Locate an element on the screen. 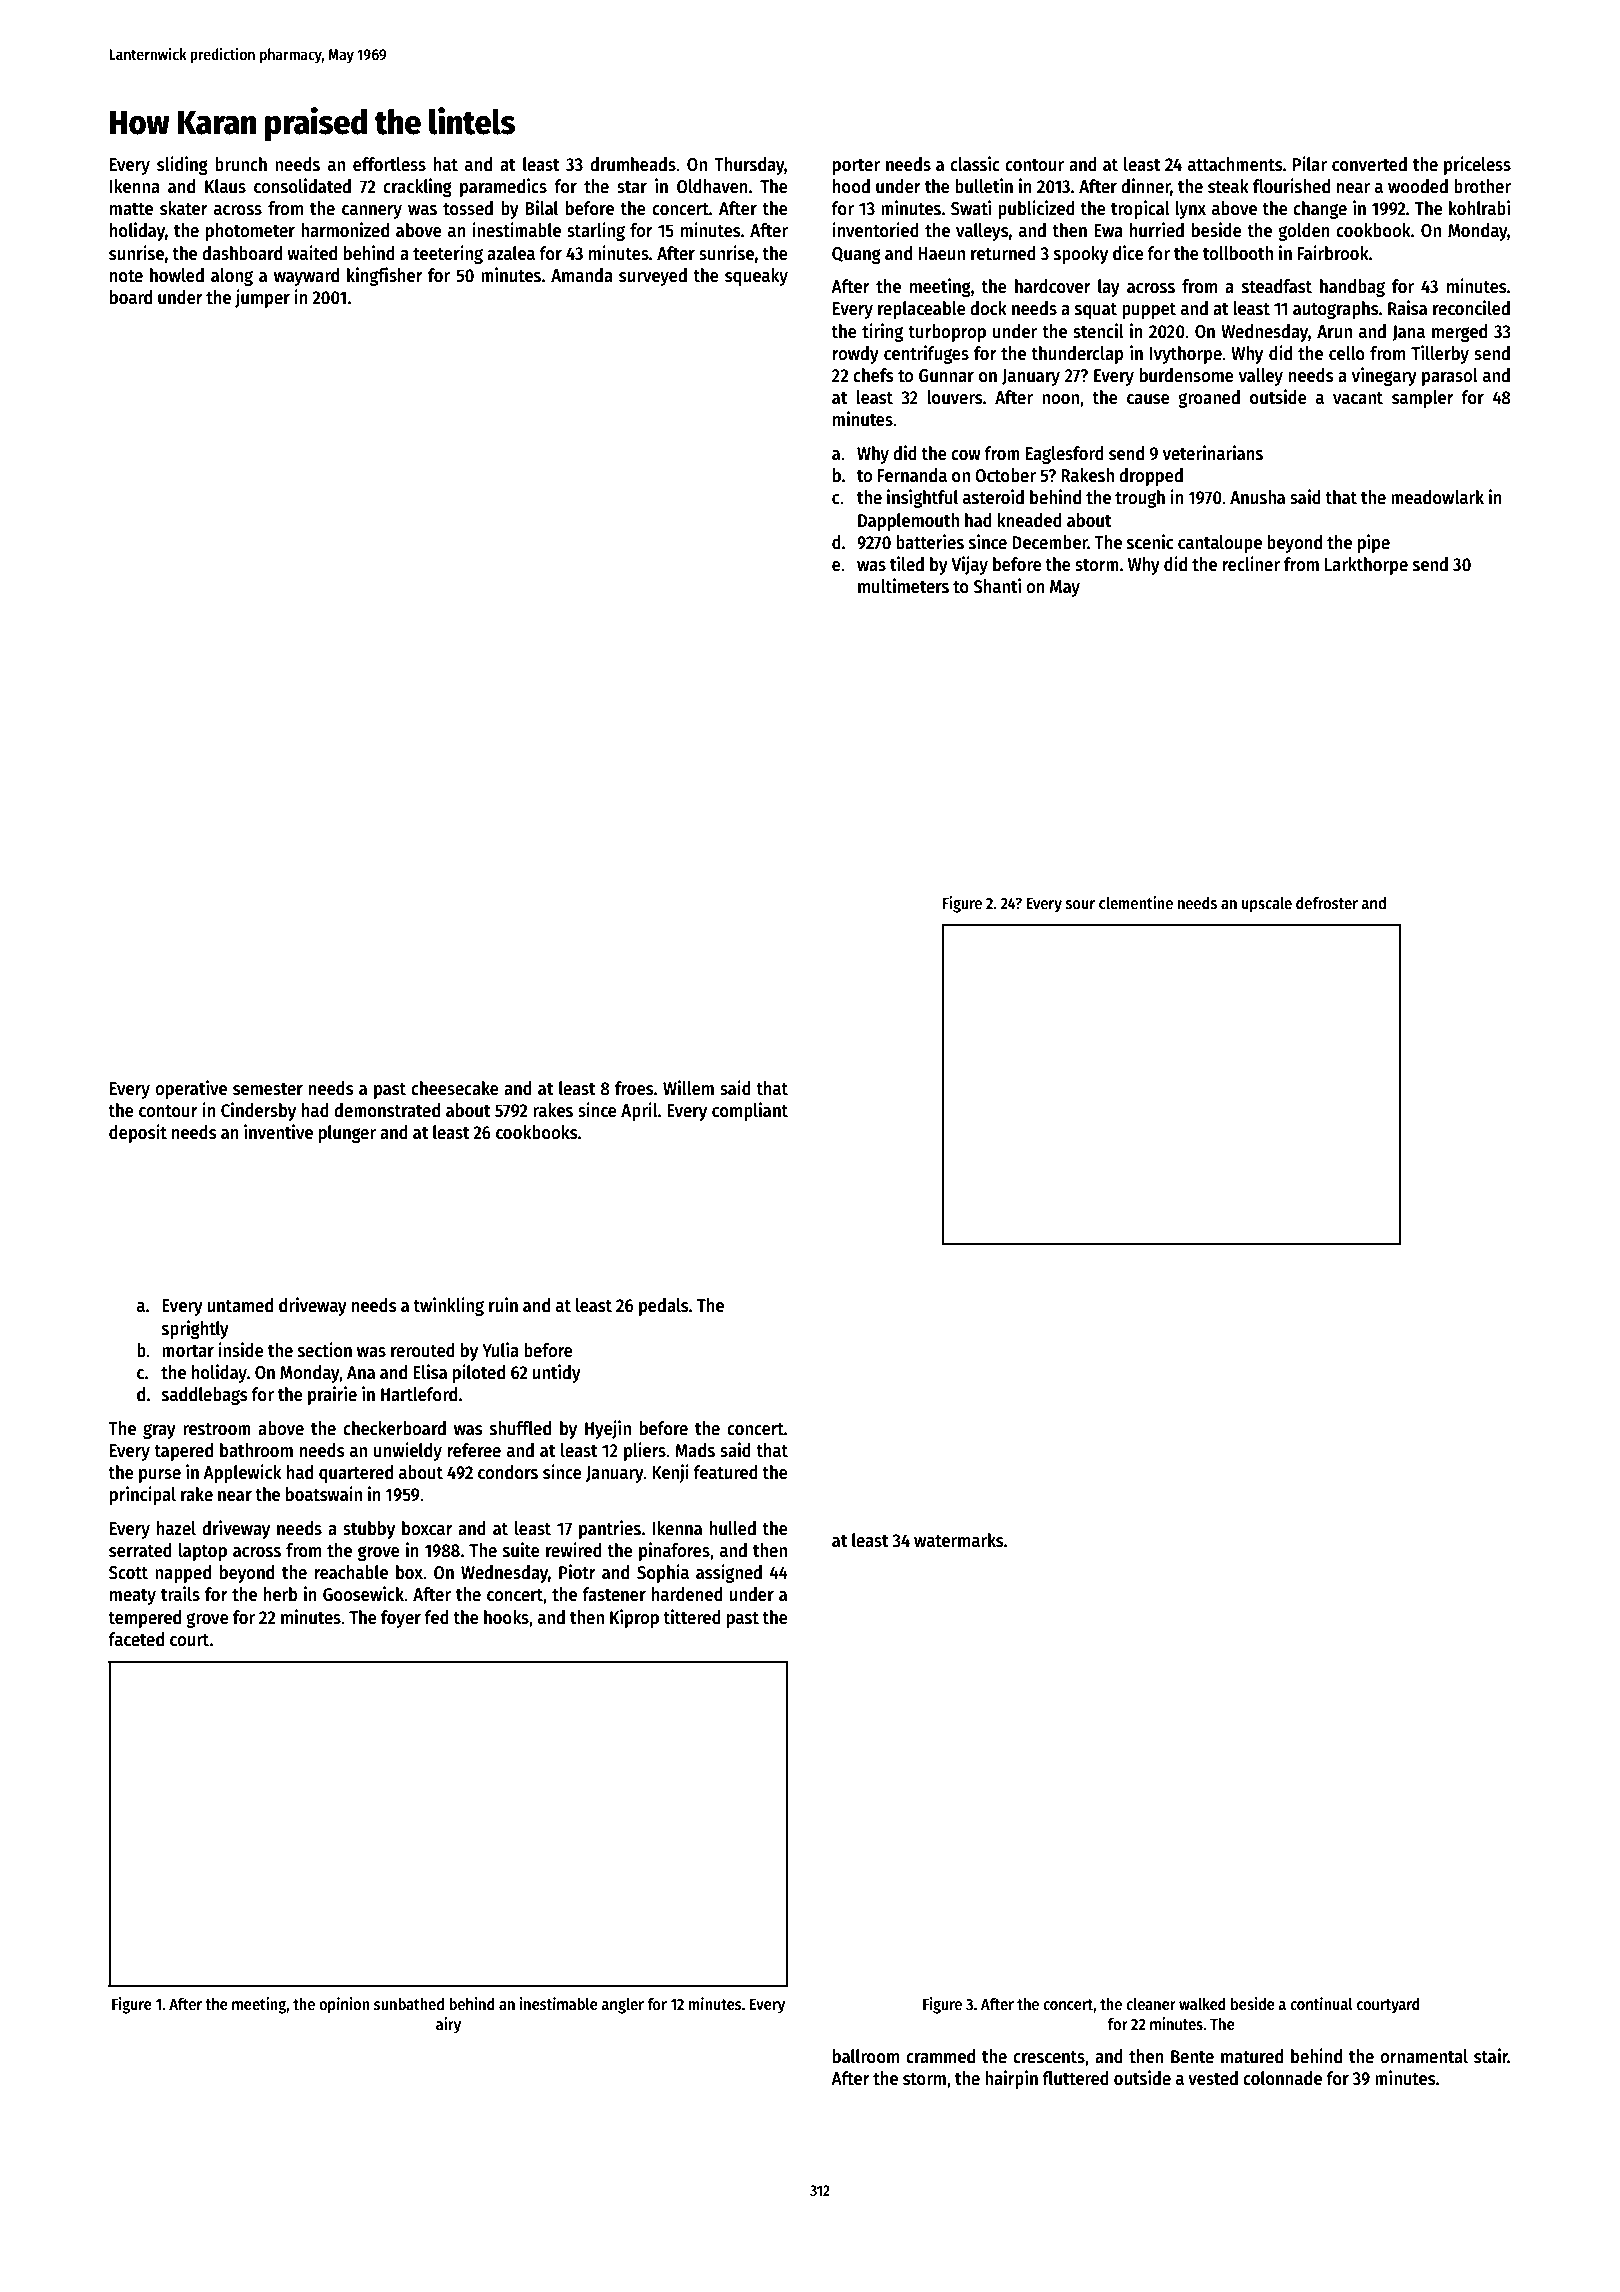 The height and width of the screenshot is (2292, 1620). colonnade is located at coordinates (1282, 2078).
